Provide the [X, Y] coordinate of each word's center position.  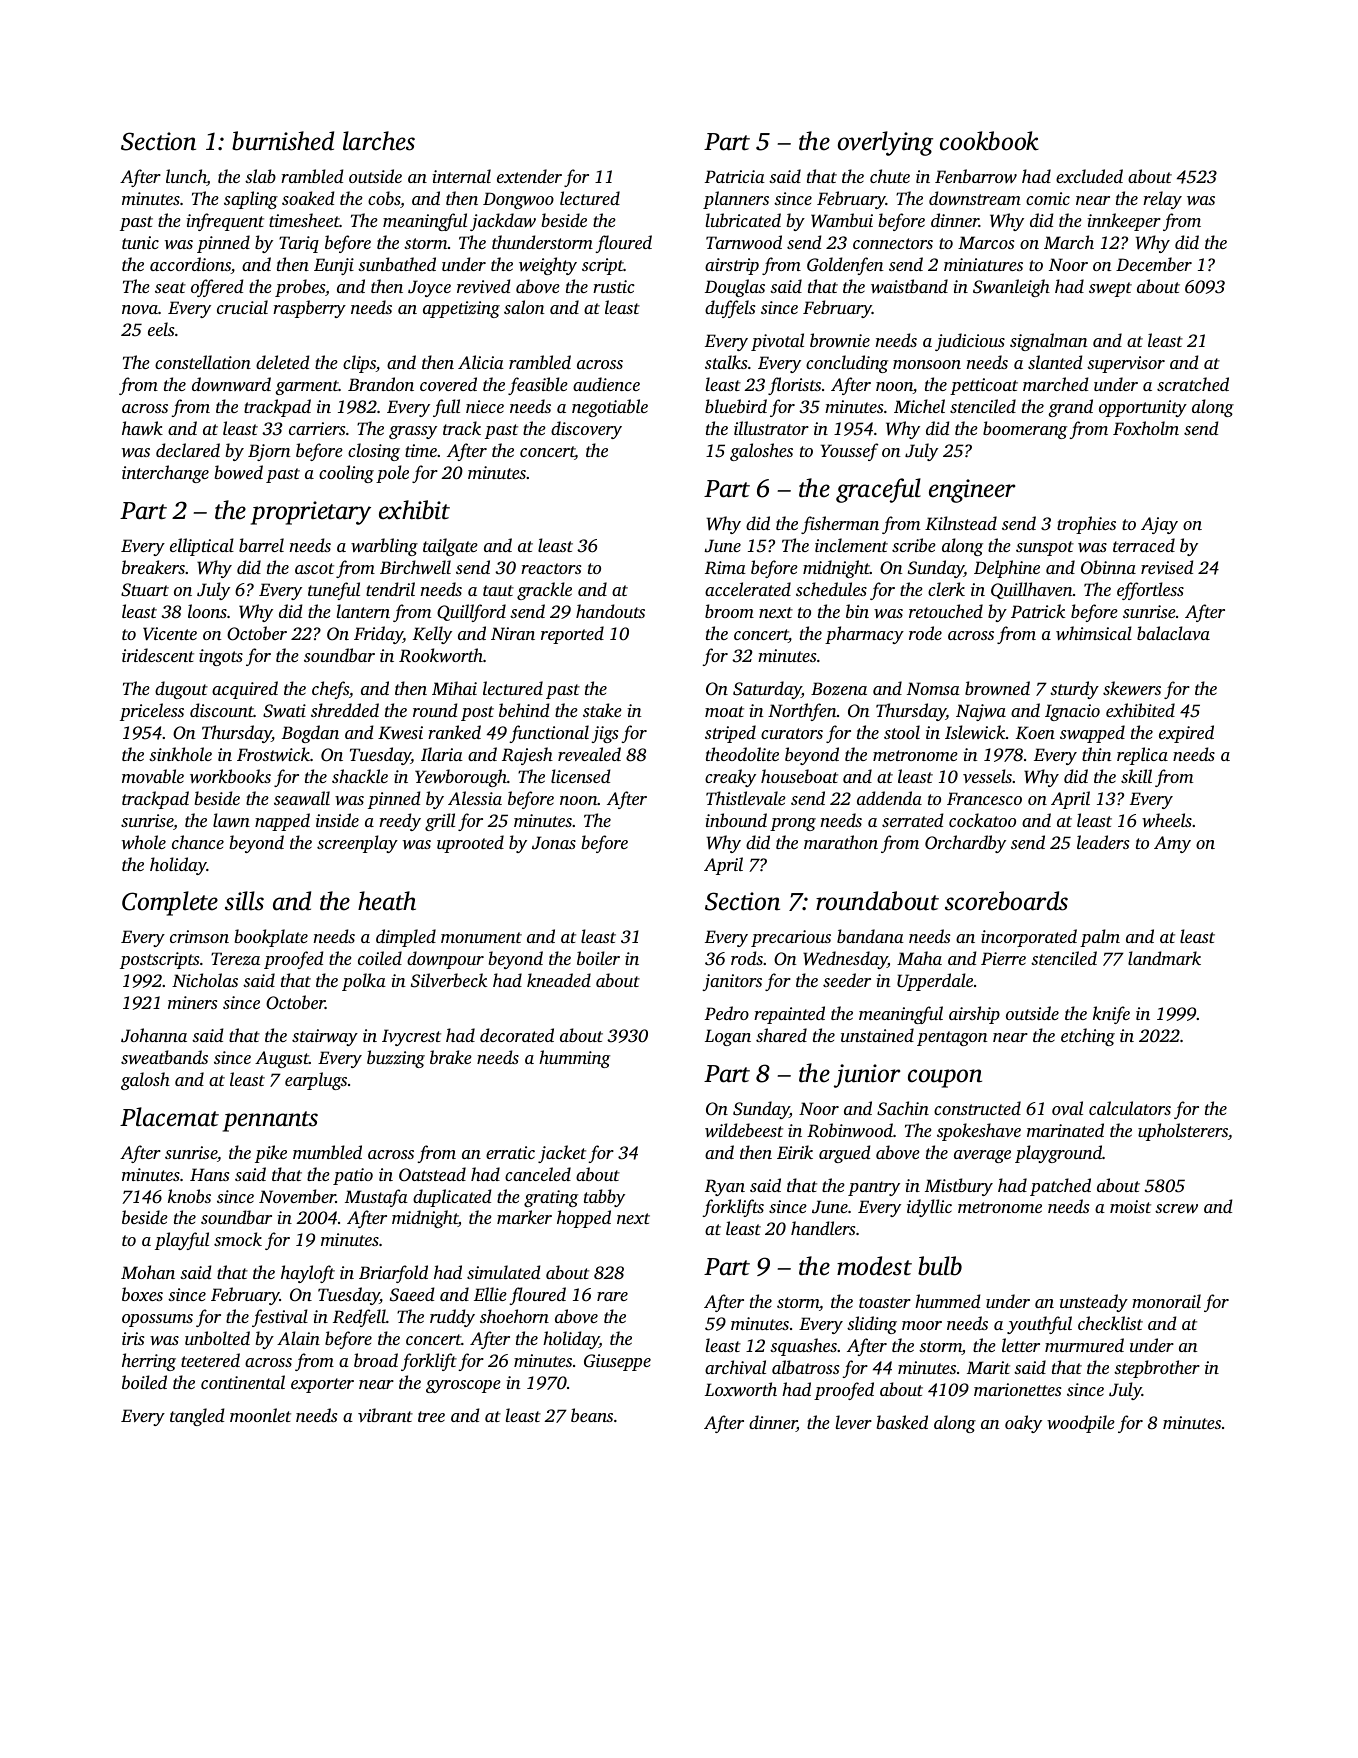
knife [1111, 1015]
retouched [946, 611]
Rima [725, 568]
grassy [413, 432]
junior [867, 1076]
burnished [283, 141]
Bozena [839, 688]
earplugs [316, 1081]
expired [1186, 734]
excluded [1089, 176]
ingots [221, 657]
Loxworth [741, 1389]
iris [133, 1338]
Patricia [735, 176]
